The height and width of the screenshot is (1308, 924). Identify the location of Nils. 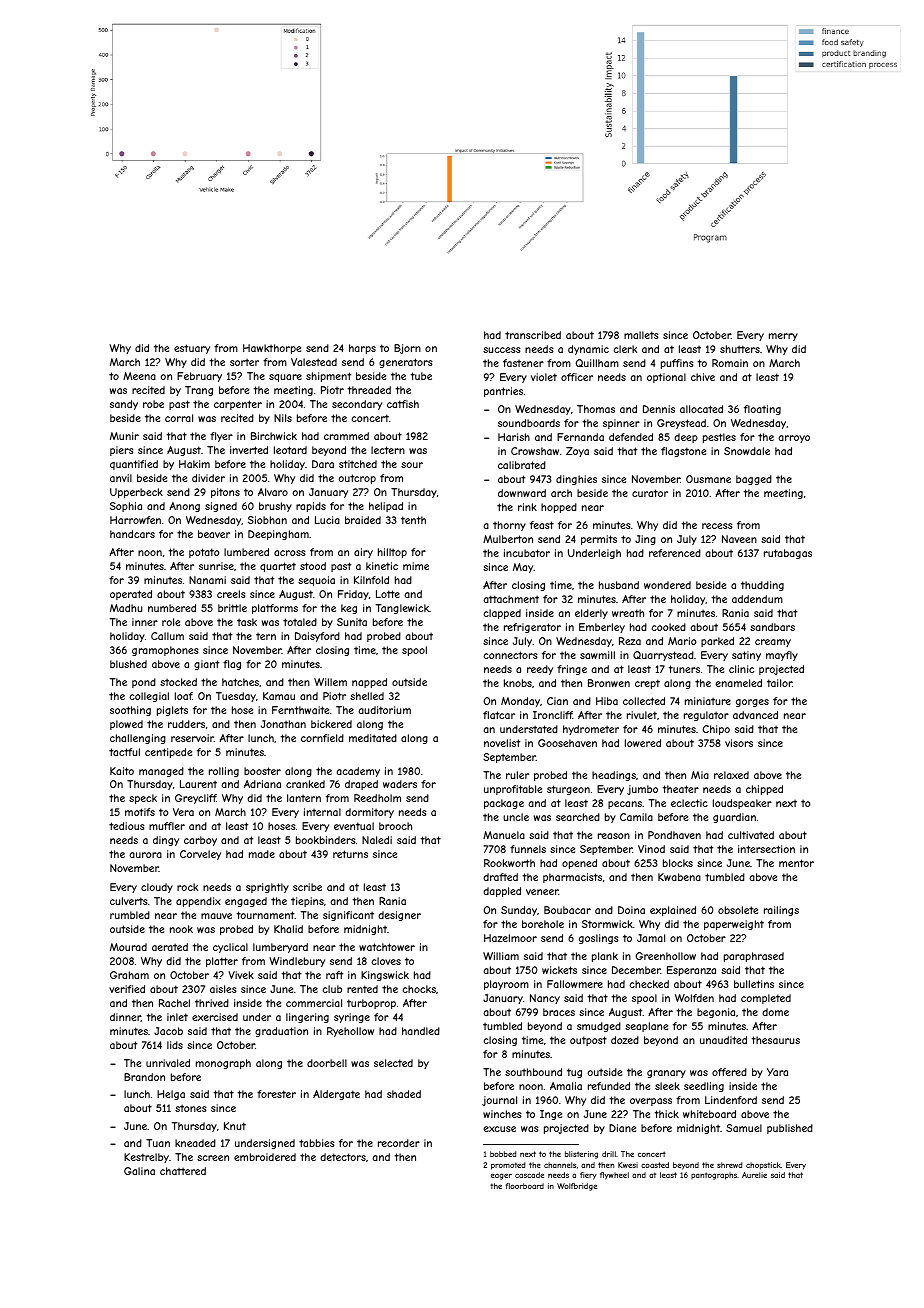
(283, 418).
